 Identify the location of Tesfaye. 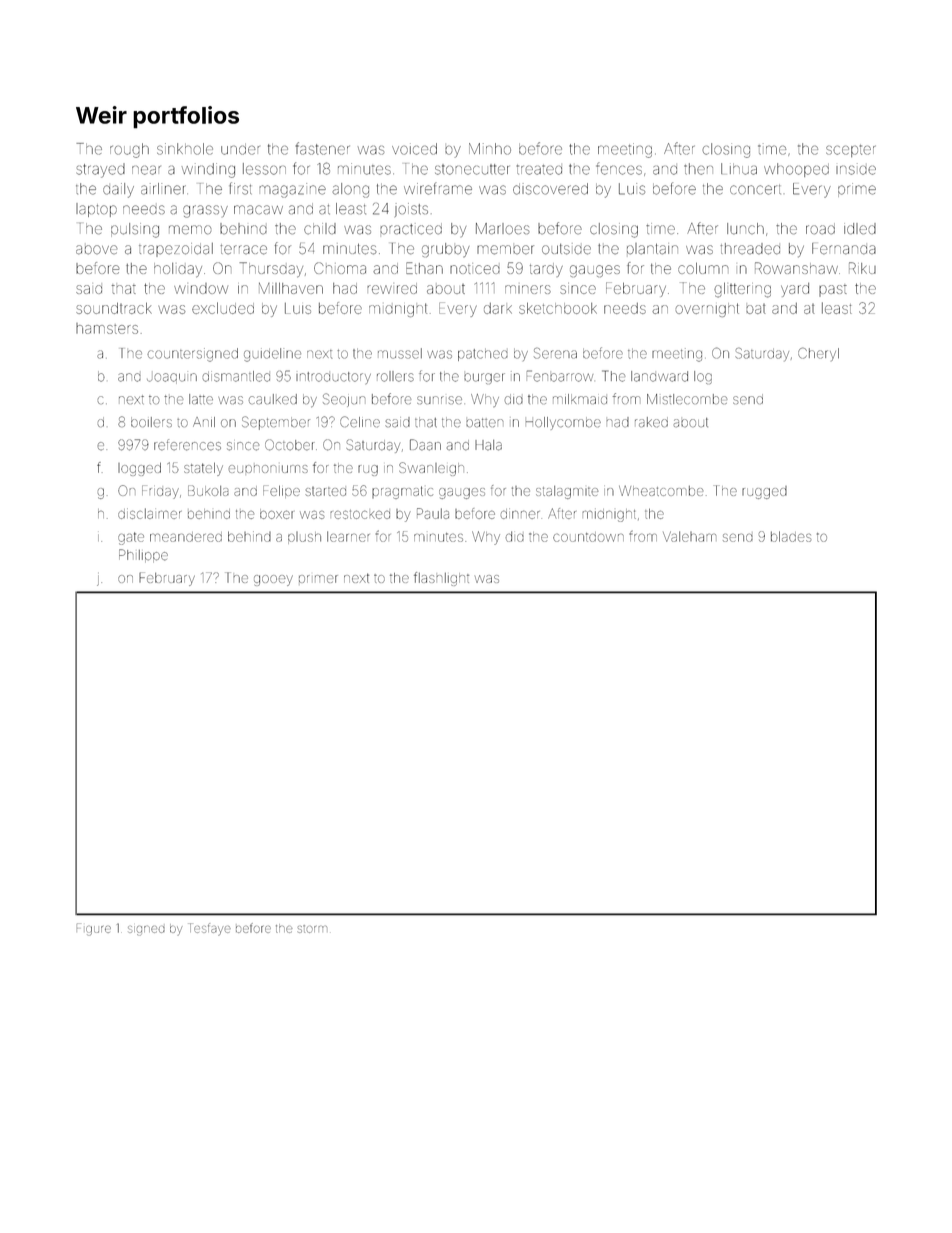
(210, 929).
